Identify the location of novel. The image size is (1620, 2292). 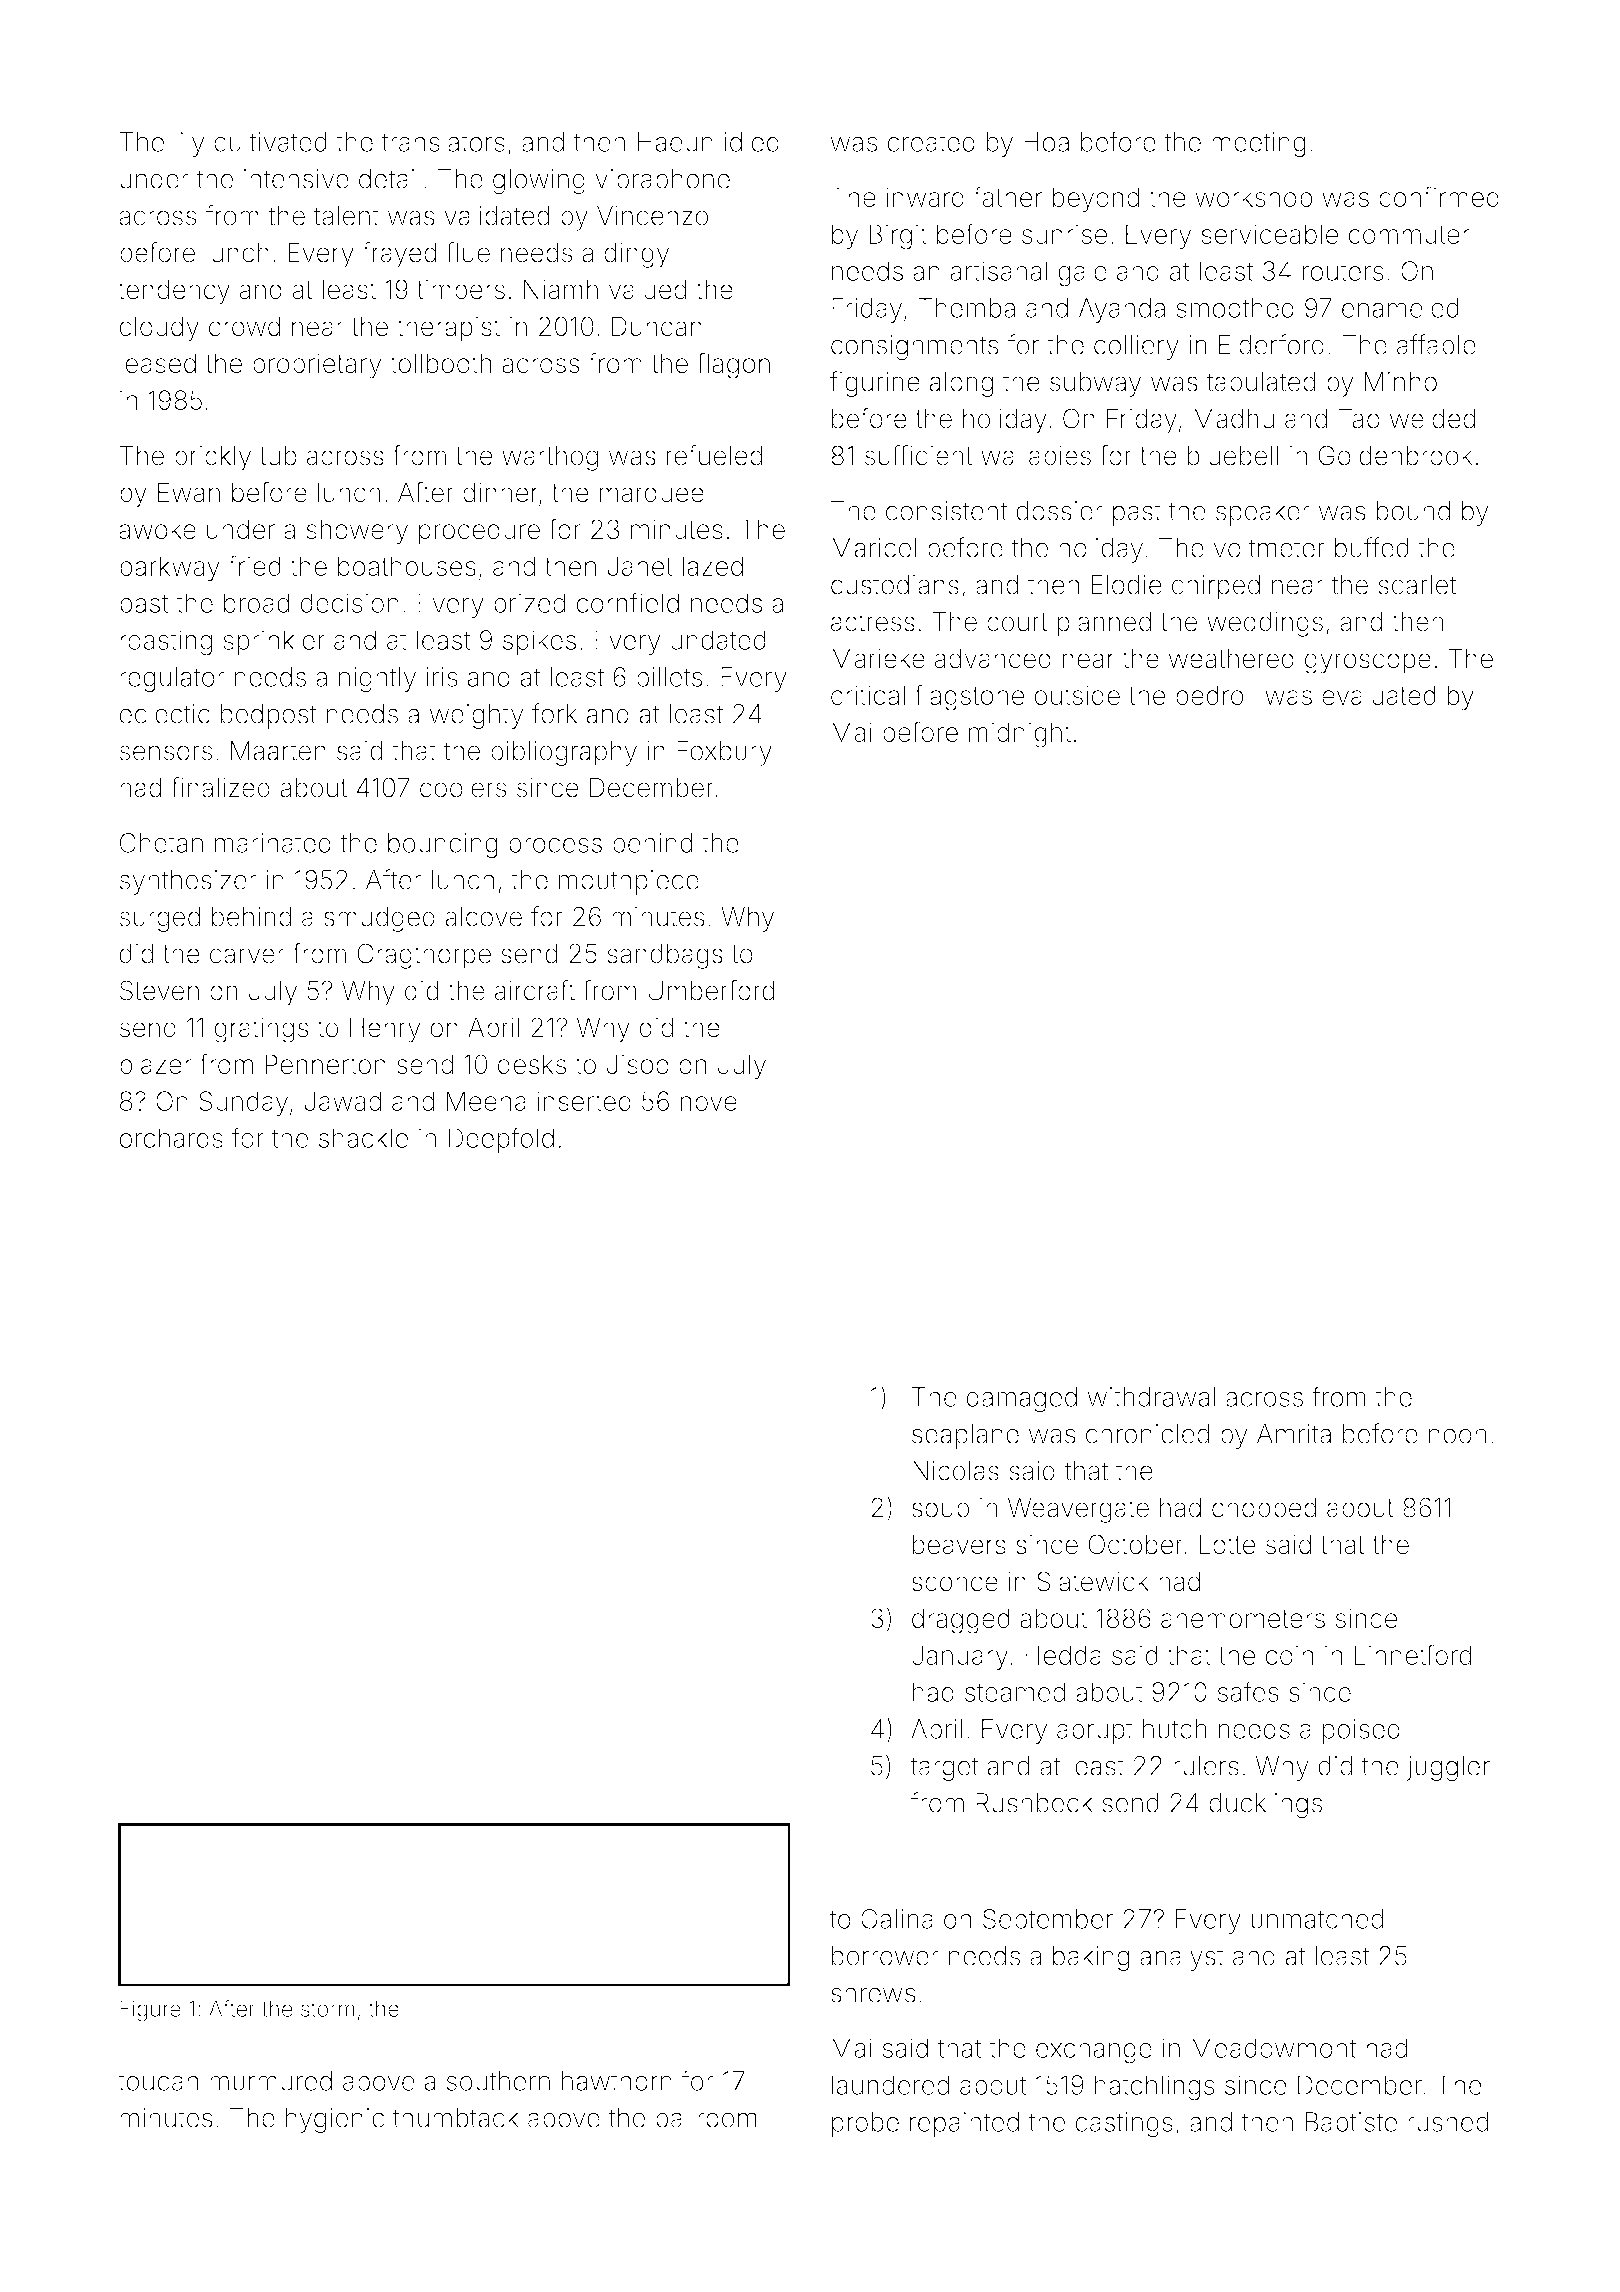
(711, 1101).
